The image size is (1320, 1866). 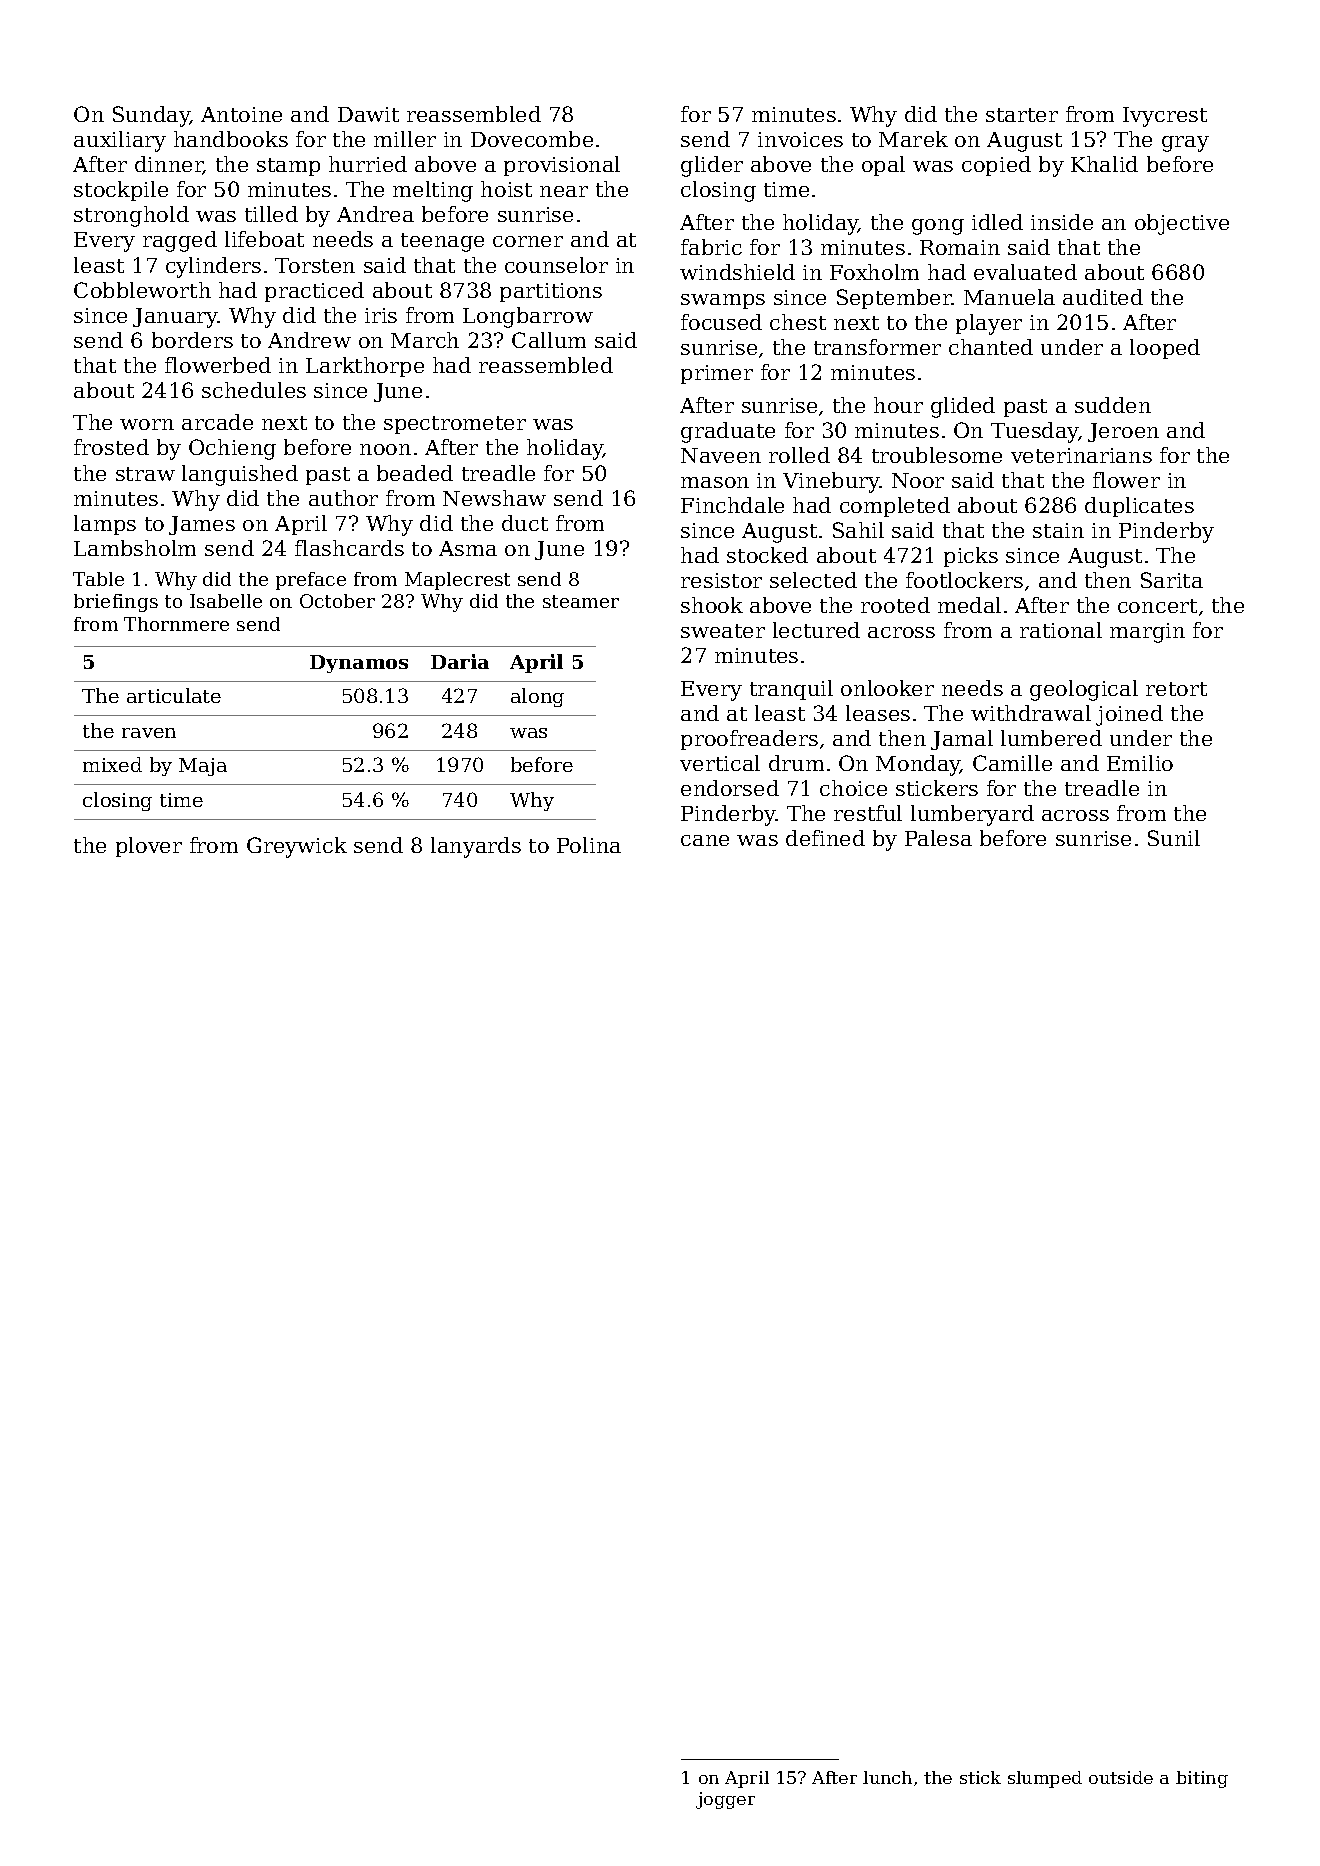 What do you see at coordinates (297, 847) in the page?
I see `Greywick` at bounding box center [297, 847].
